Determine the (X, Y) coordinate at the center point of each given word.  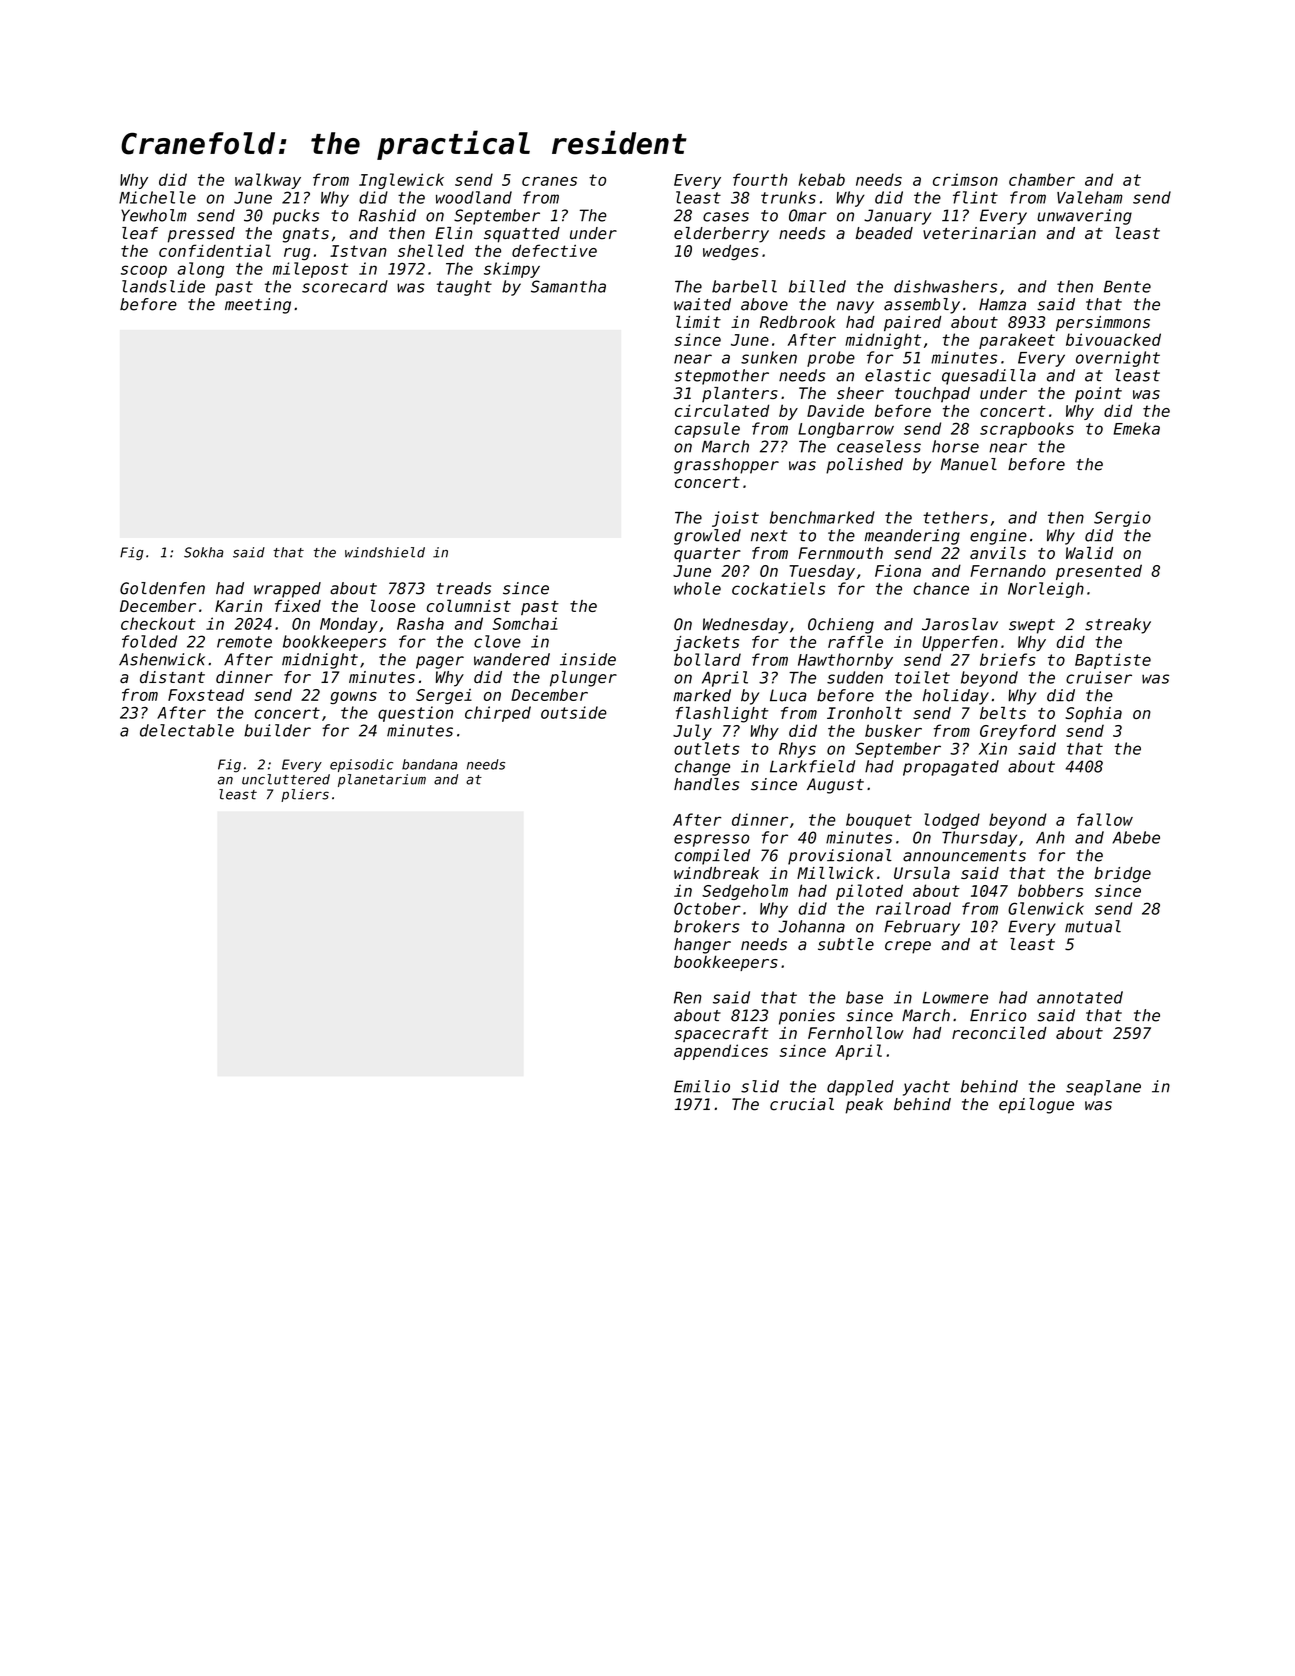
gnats (306, 235)
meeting (258, 306)
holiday (956, 697)
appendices (721, 1052)
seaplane (1103, 1088)
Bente (1127, 287)
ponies (807, 1017)
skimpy (512, 270)
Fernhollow (856, 1032)
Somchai (525, 623)
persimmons (1103, 323)
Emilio (702, 1086)
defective (554, 250)
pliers (305, 795)
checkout (158, 623)
